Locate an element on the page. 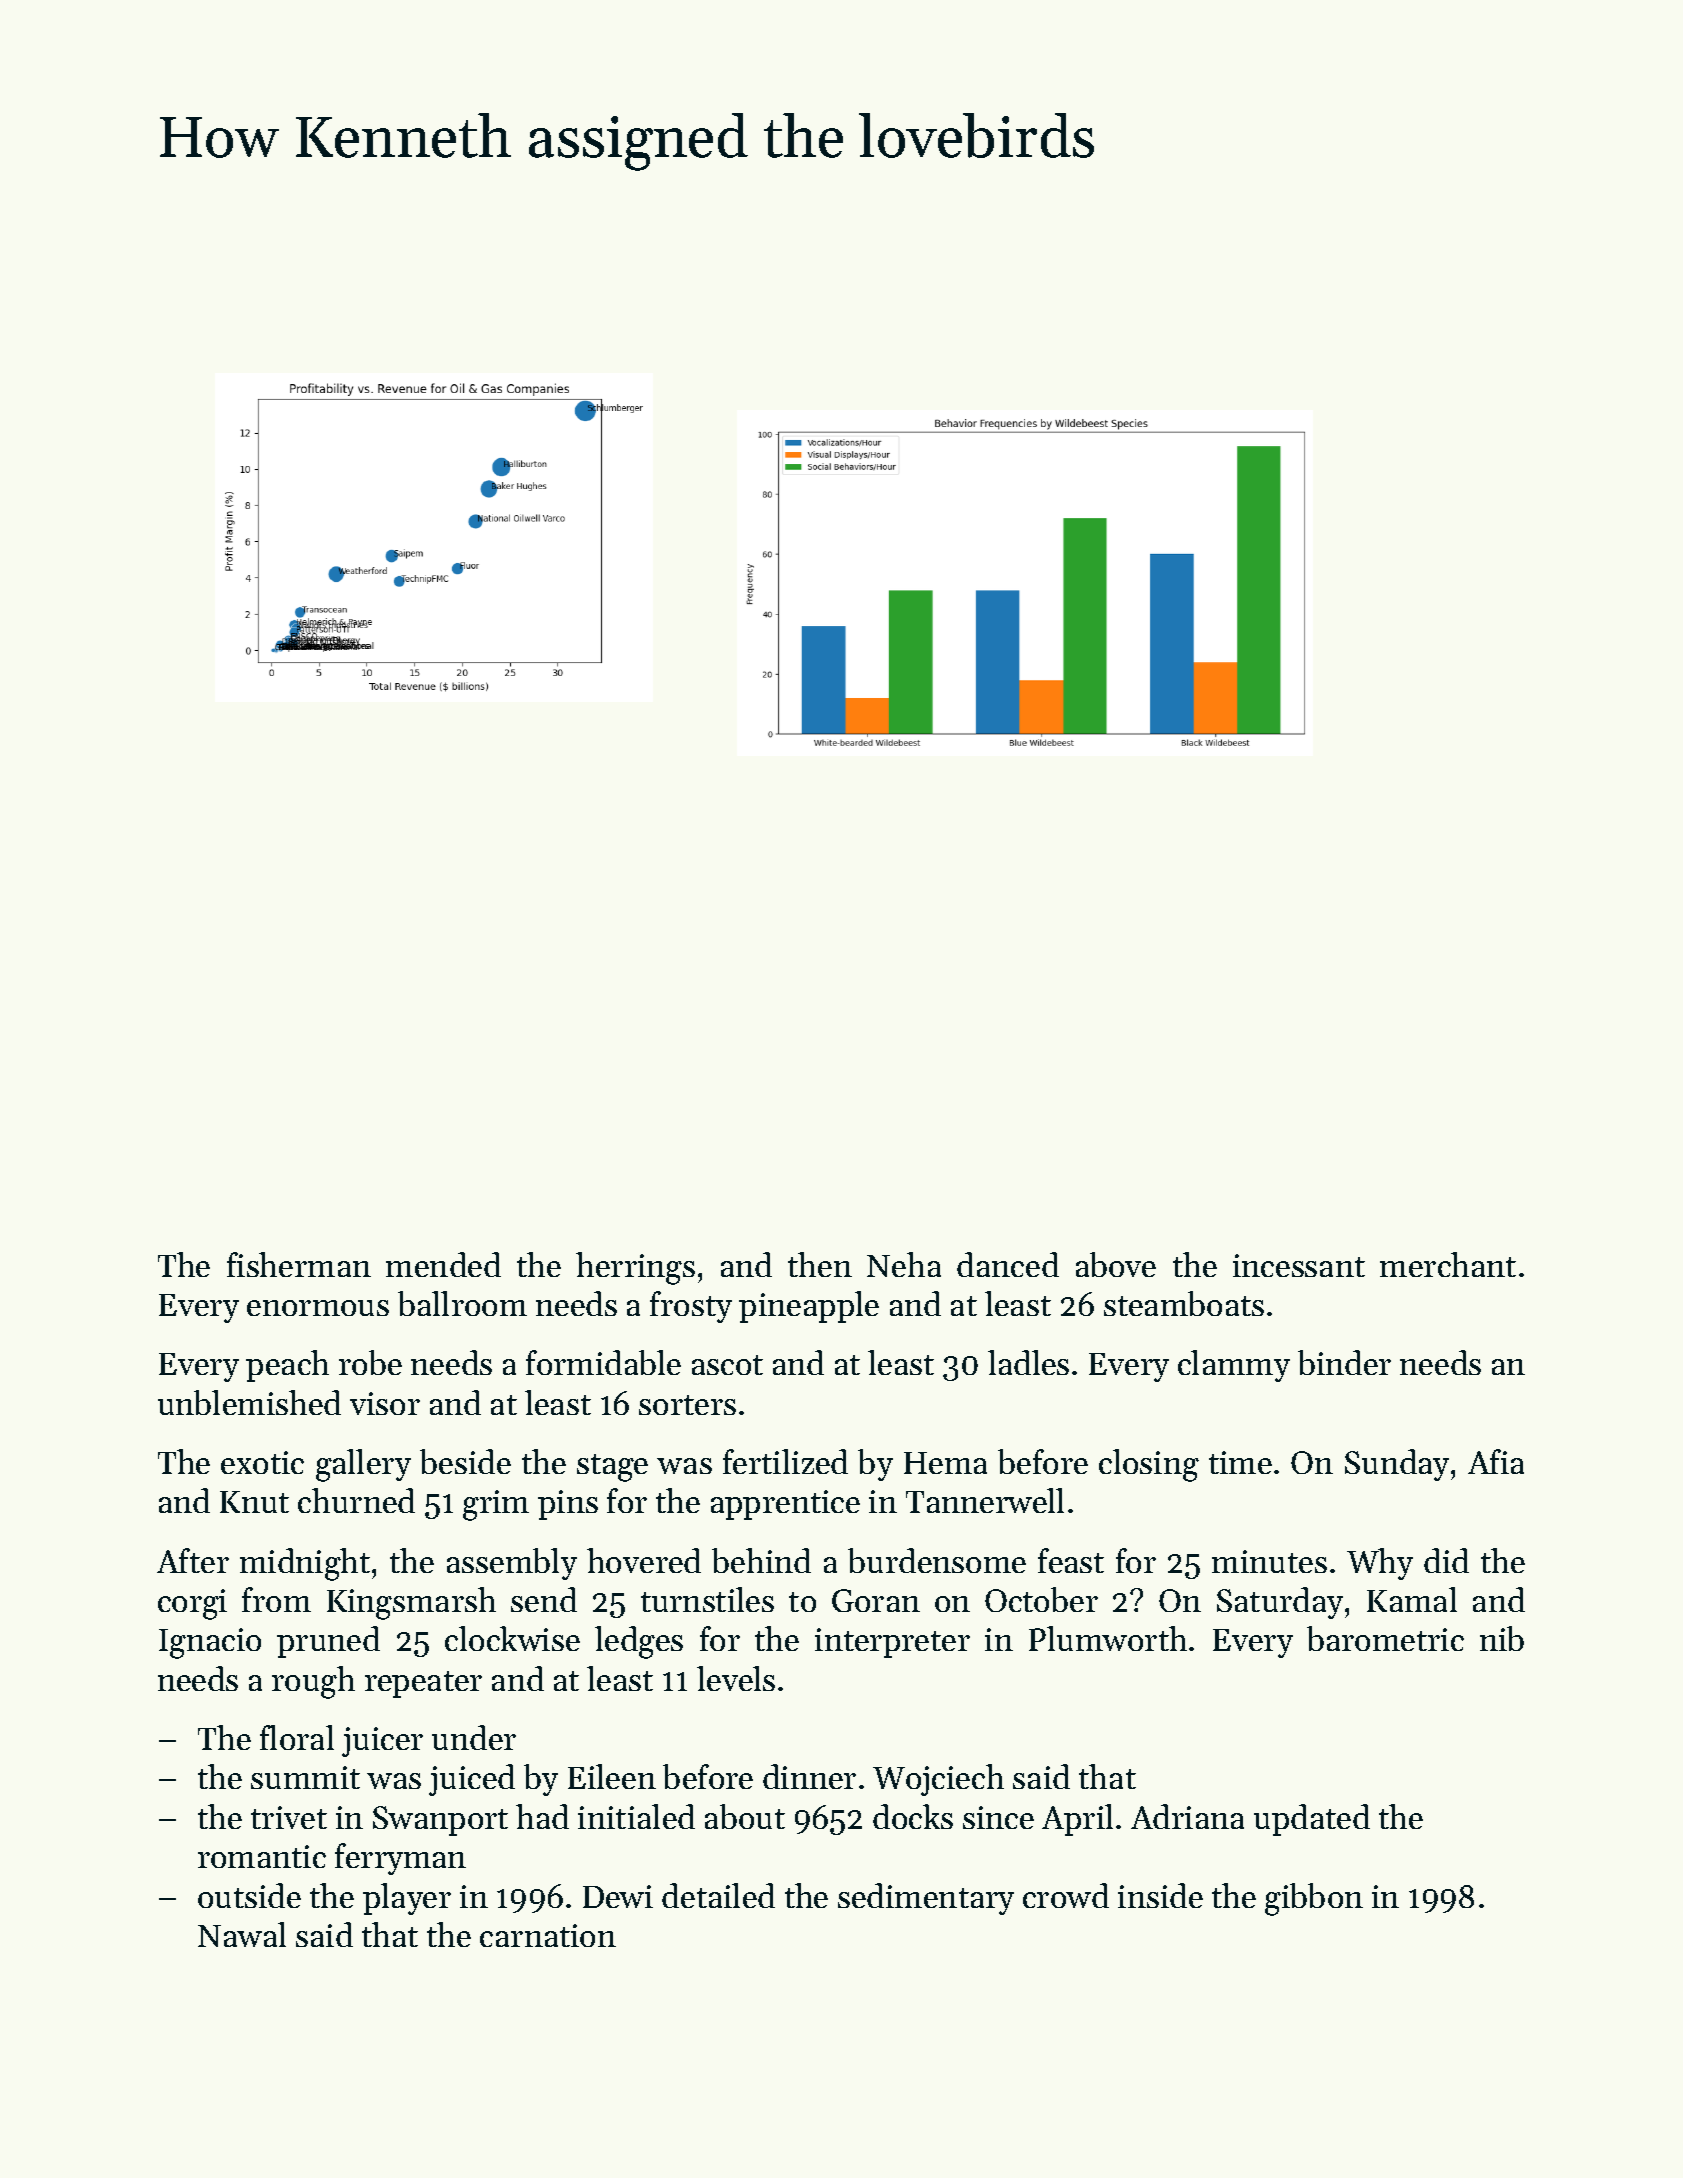  docks is located at coordinates (913, 1816).
